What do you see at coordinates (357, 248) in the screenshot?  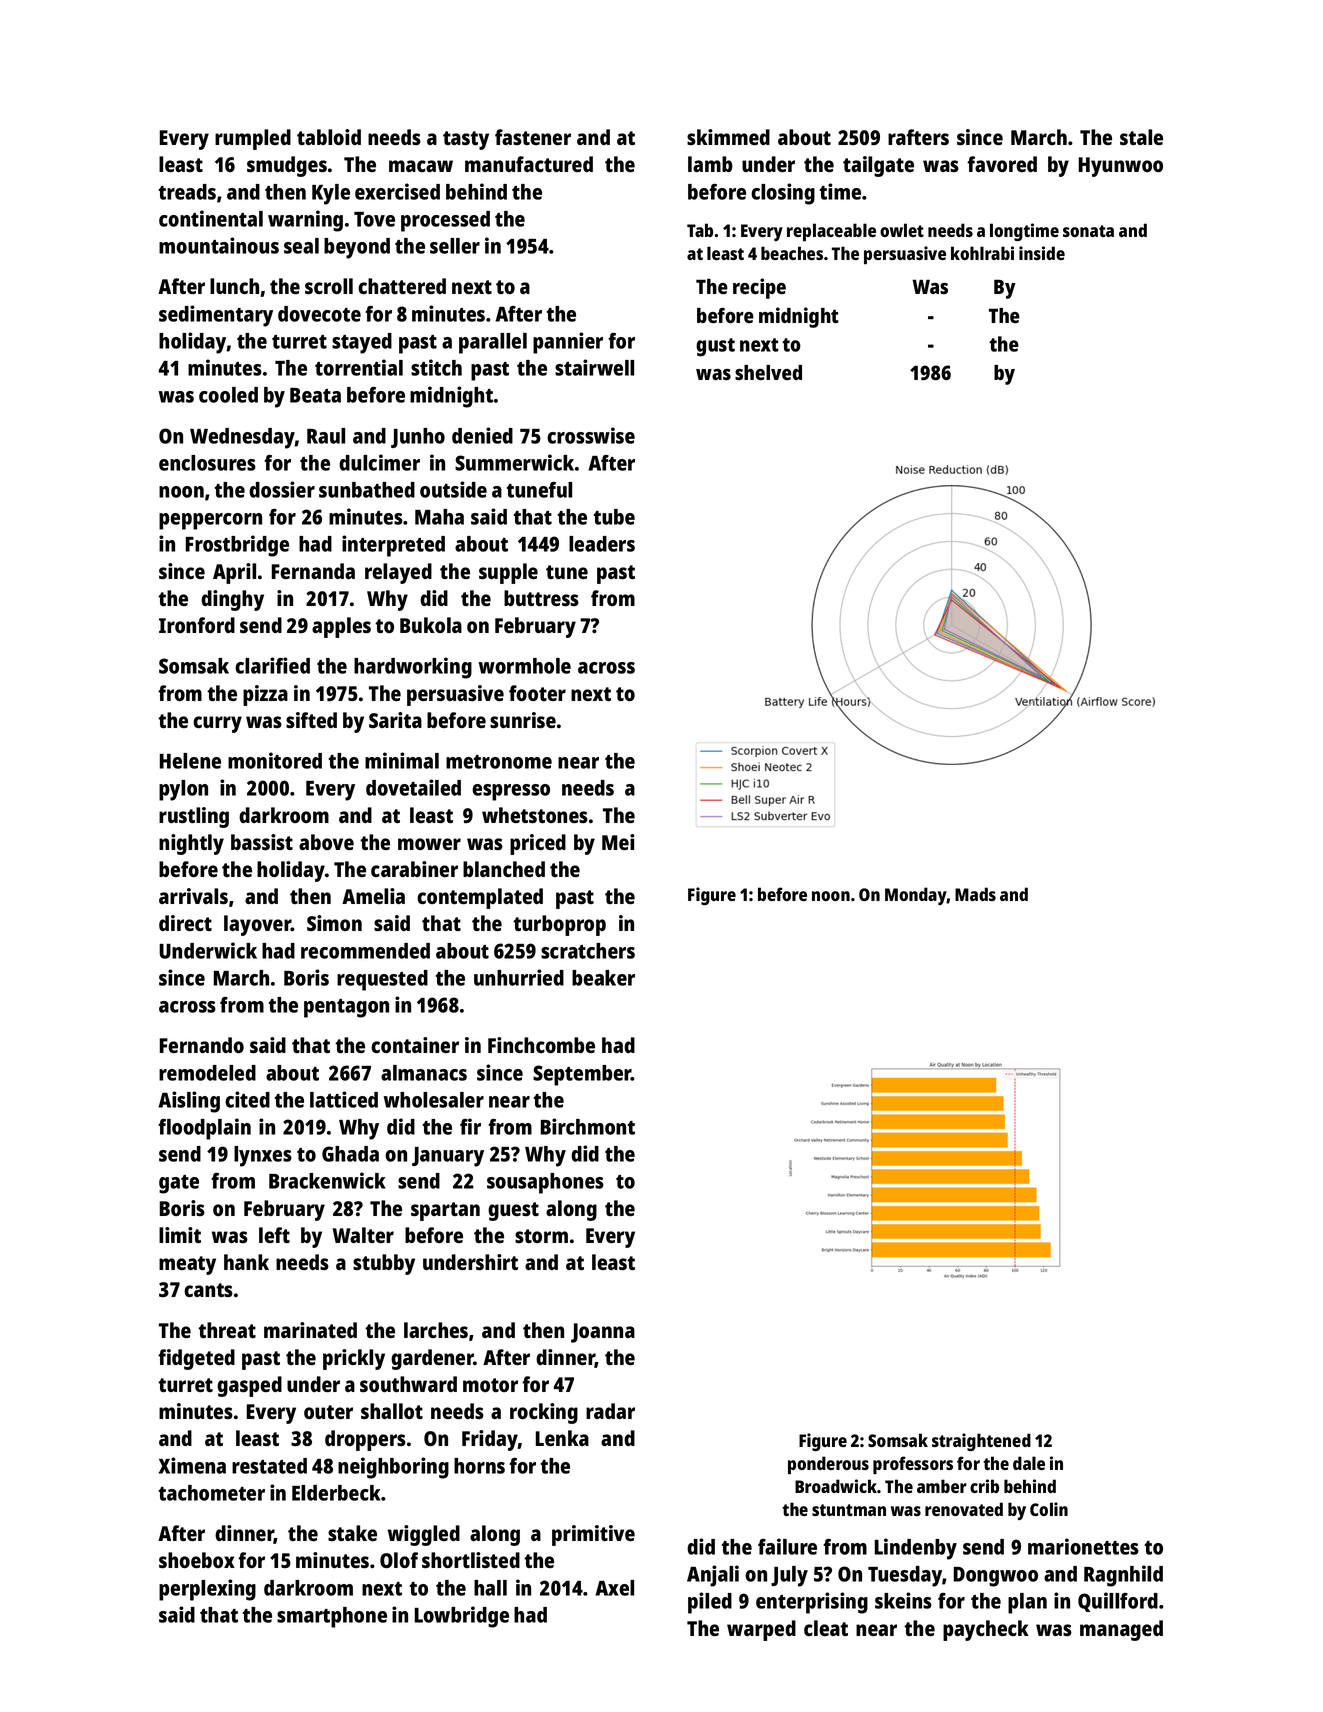 I see `beyond` at bounding box center [357, 248].
